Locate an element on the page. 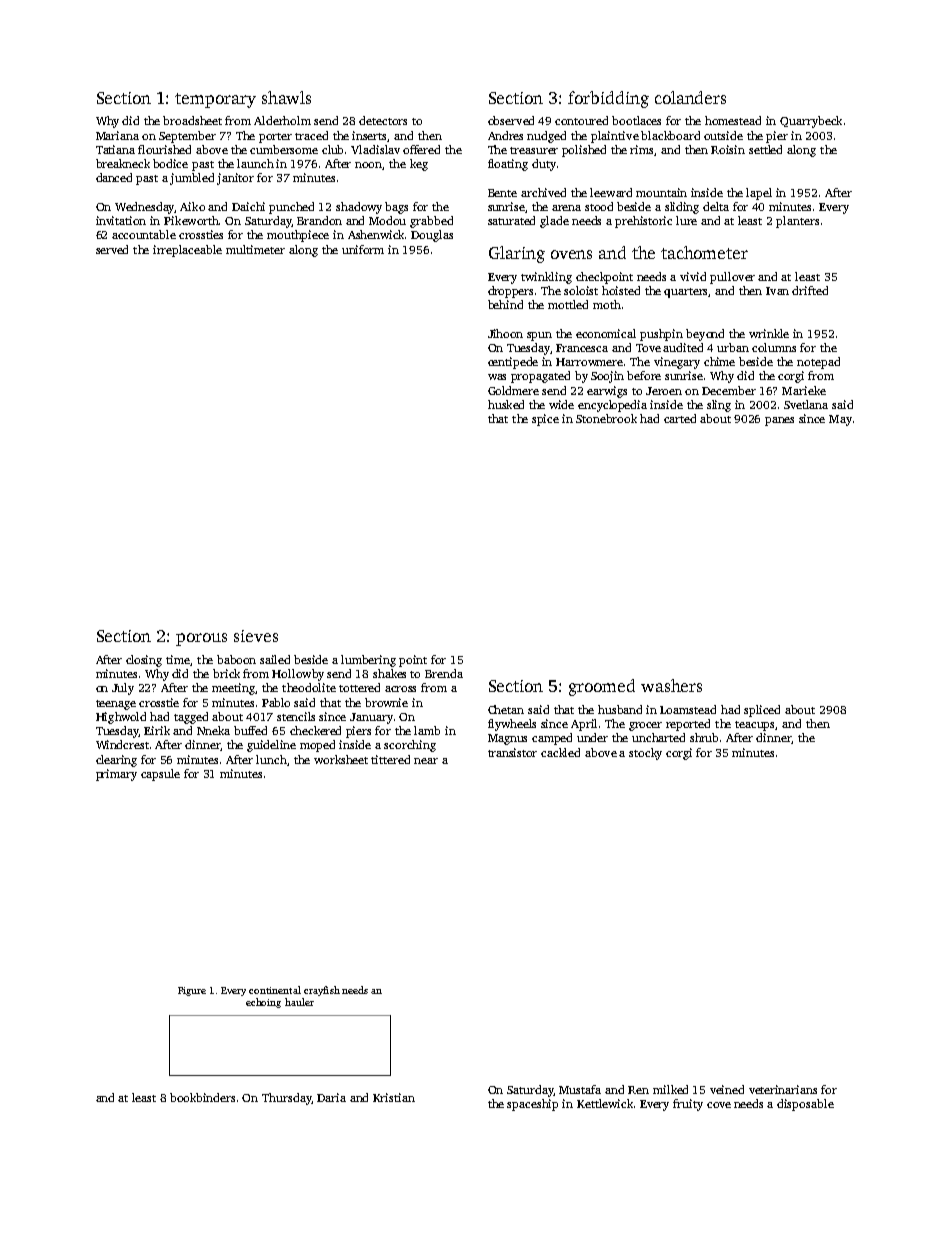 Image resolution: width=952 pixels, height=1233 pixels. sailed is located at coordinates (275, 659).
